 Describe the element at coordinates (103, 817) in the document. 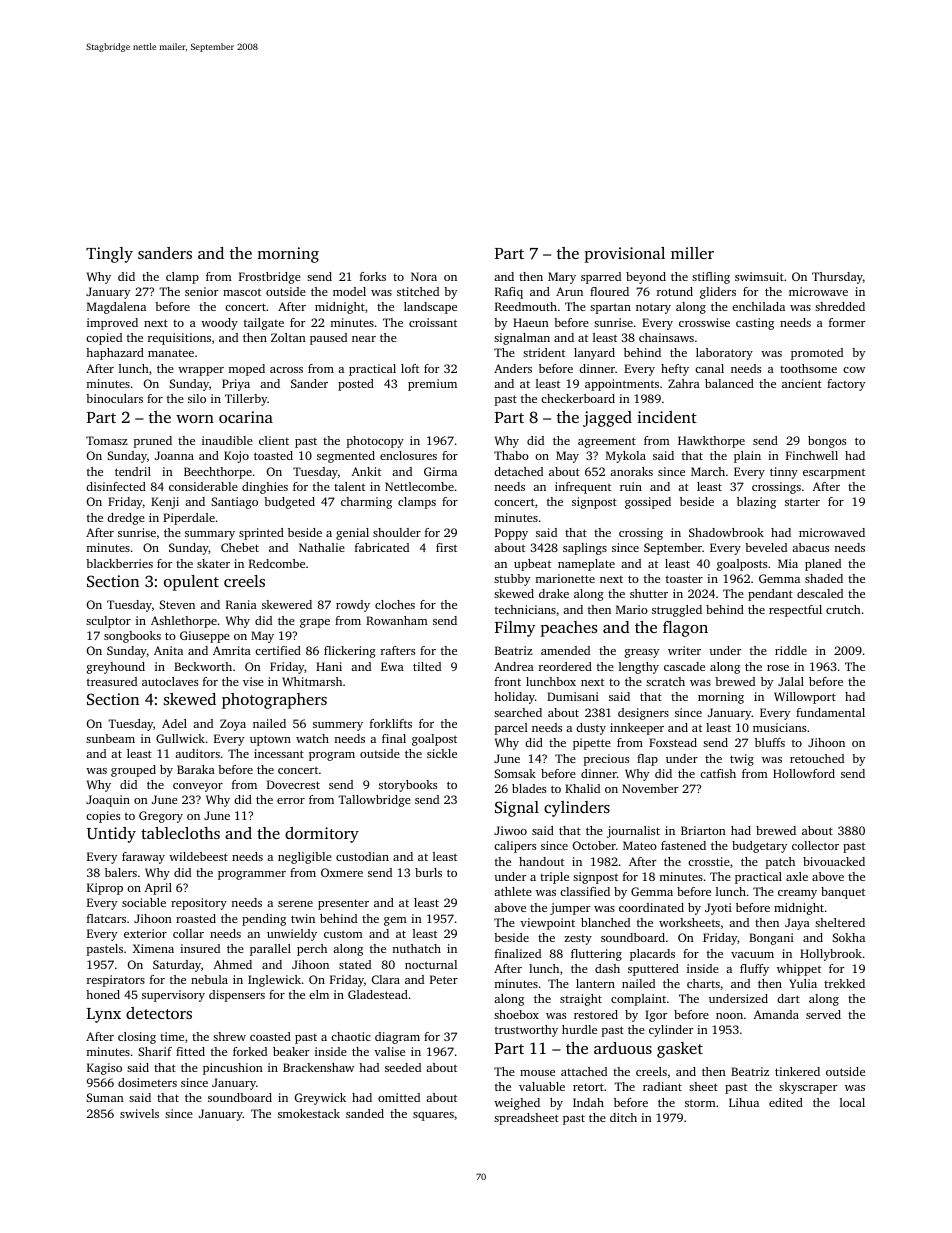

I see `copies` at that location.
